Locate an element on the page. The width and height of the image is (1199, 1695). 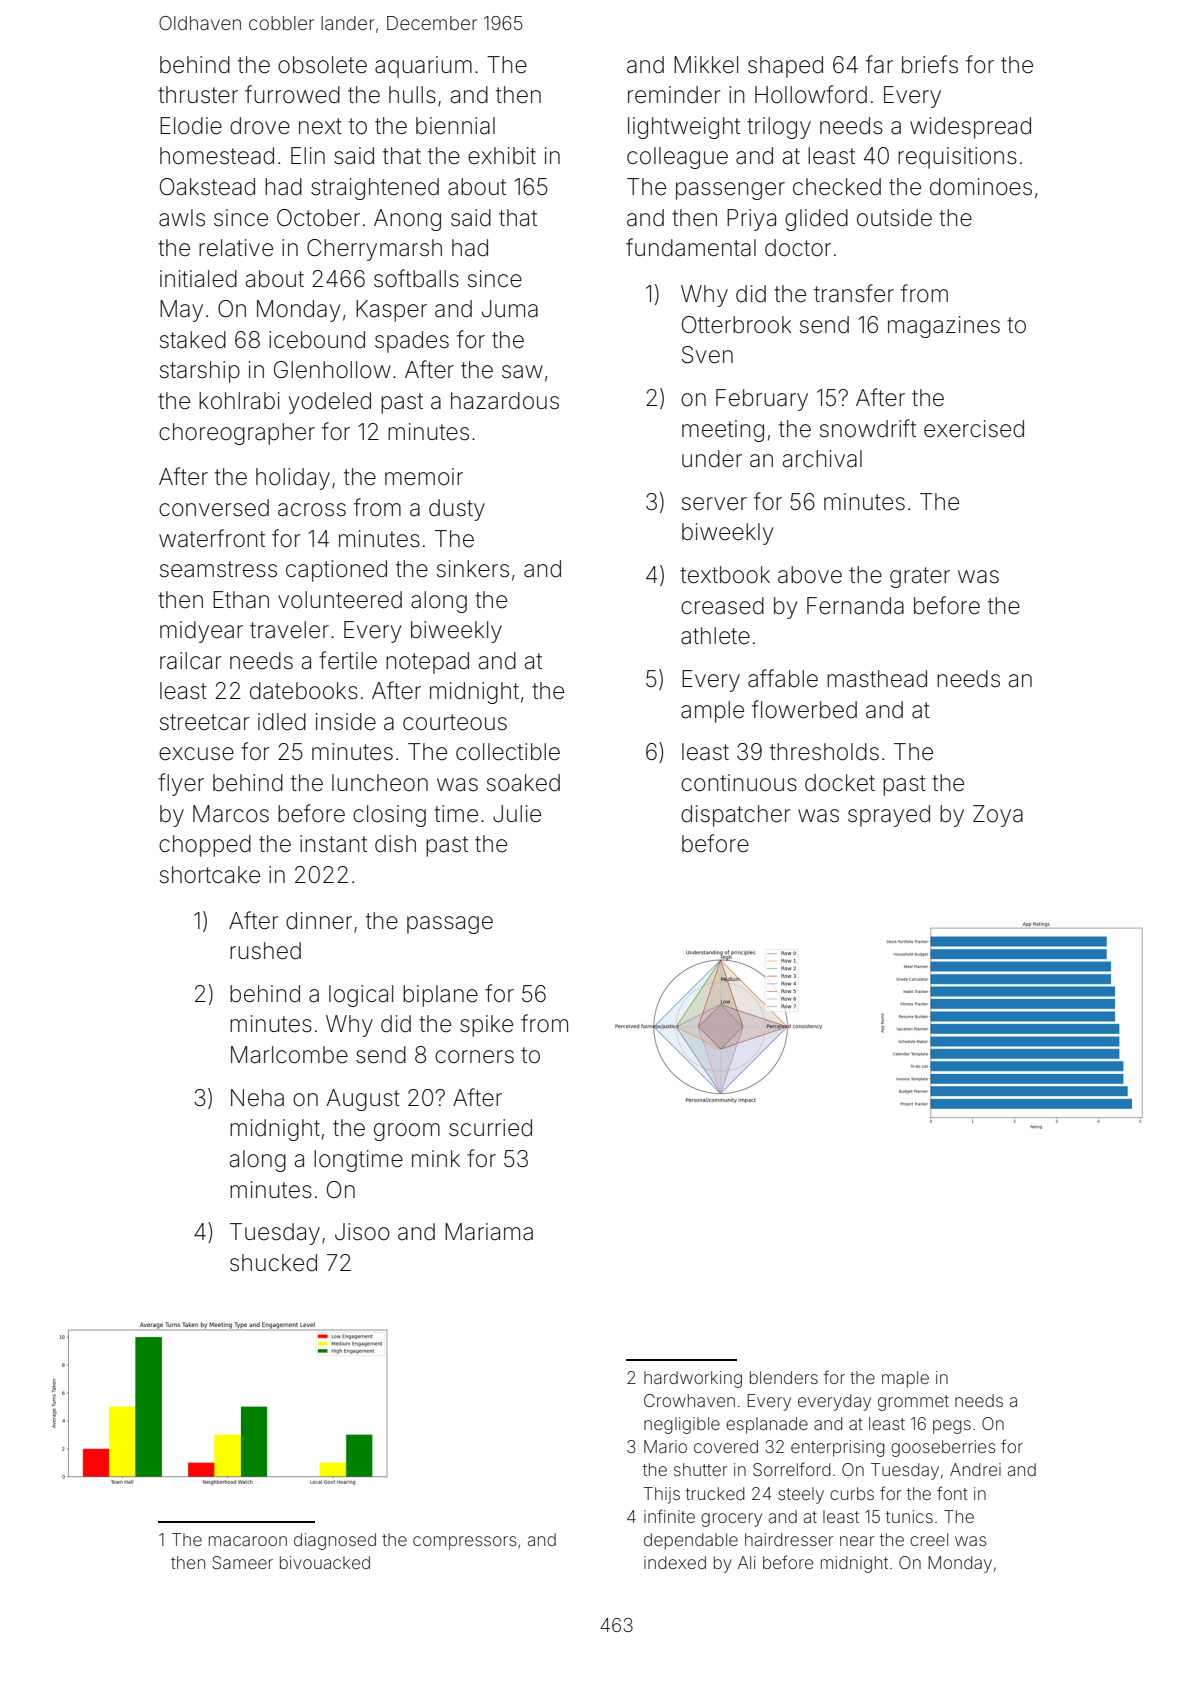
creel is located at coordinates (929, 1539).
